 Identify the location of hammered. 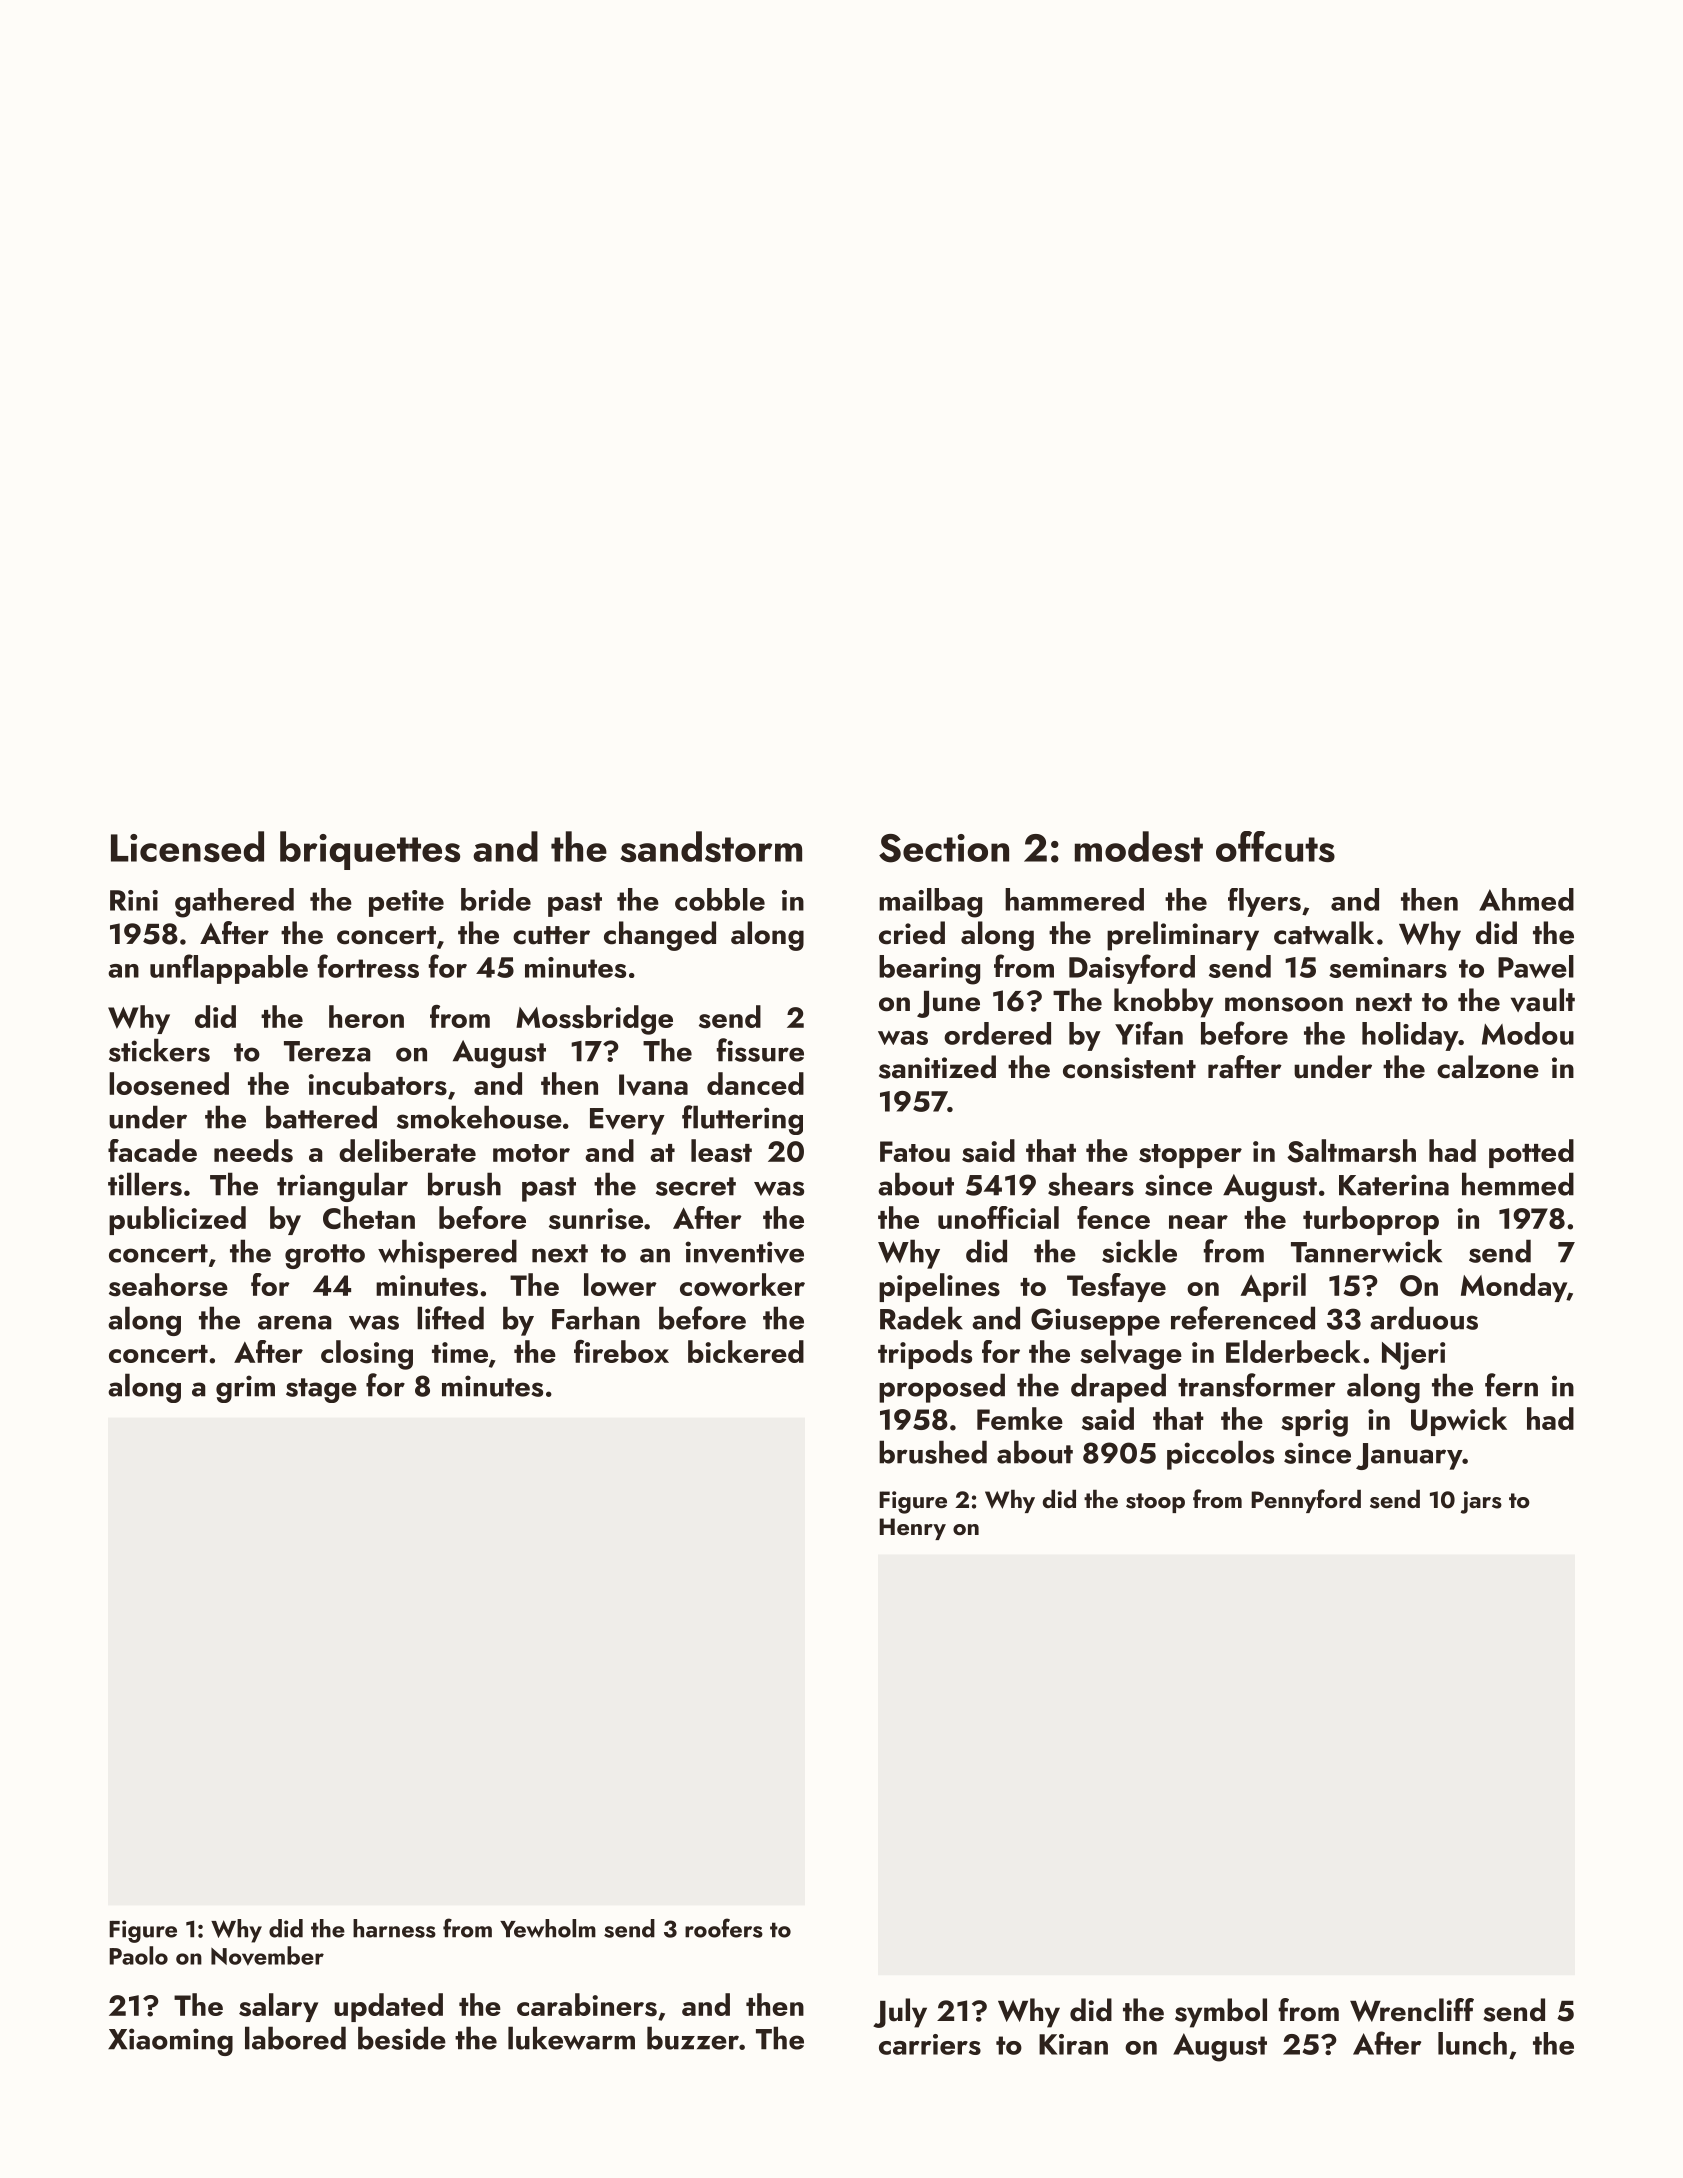
(1074, 899).
